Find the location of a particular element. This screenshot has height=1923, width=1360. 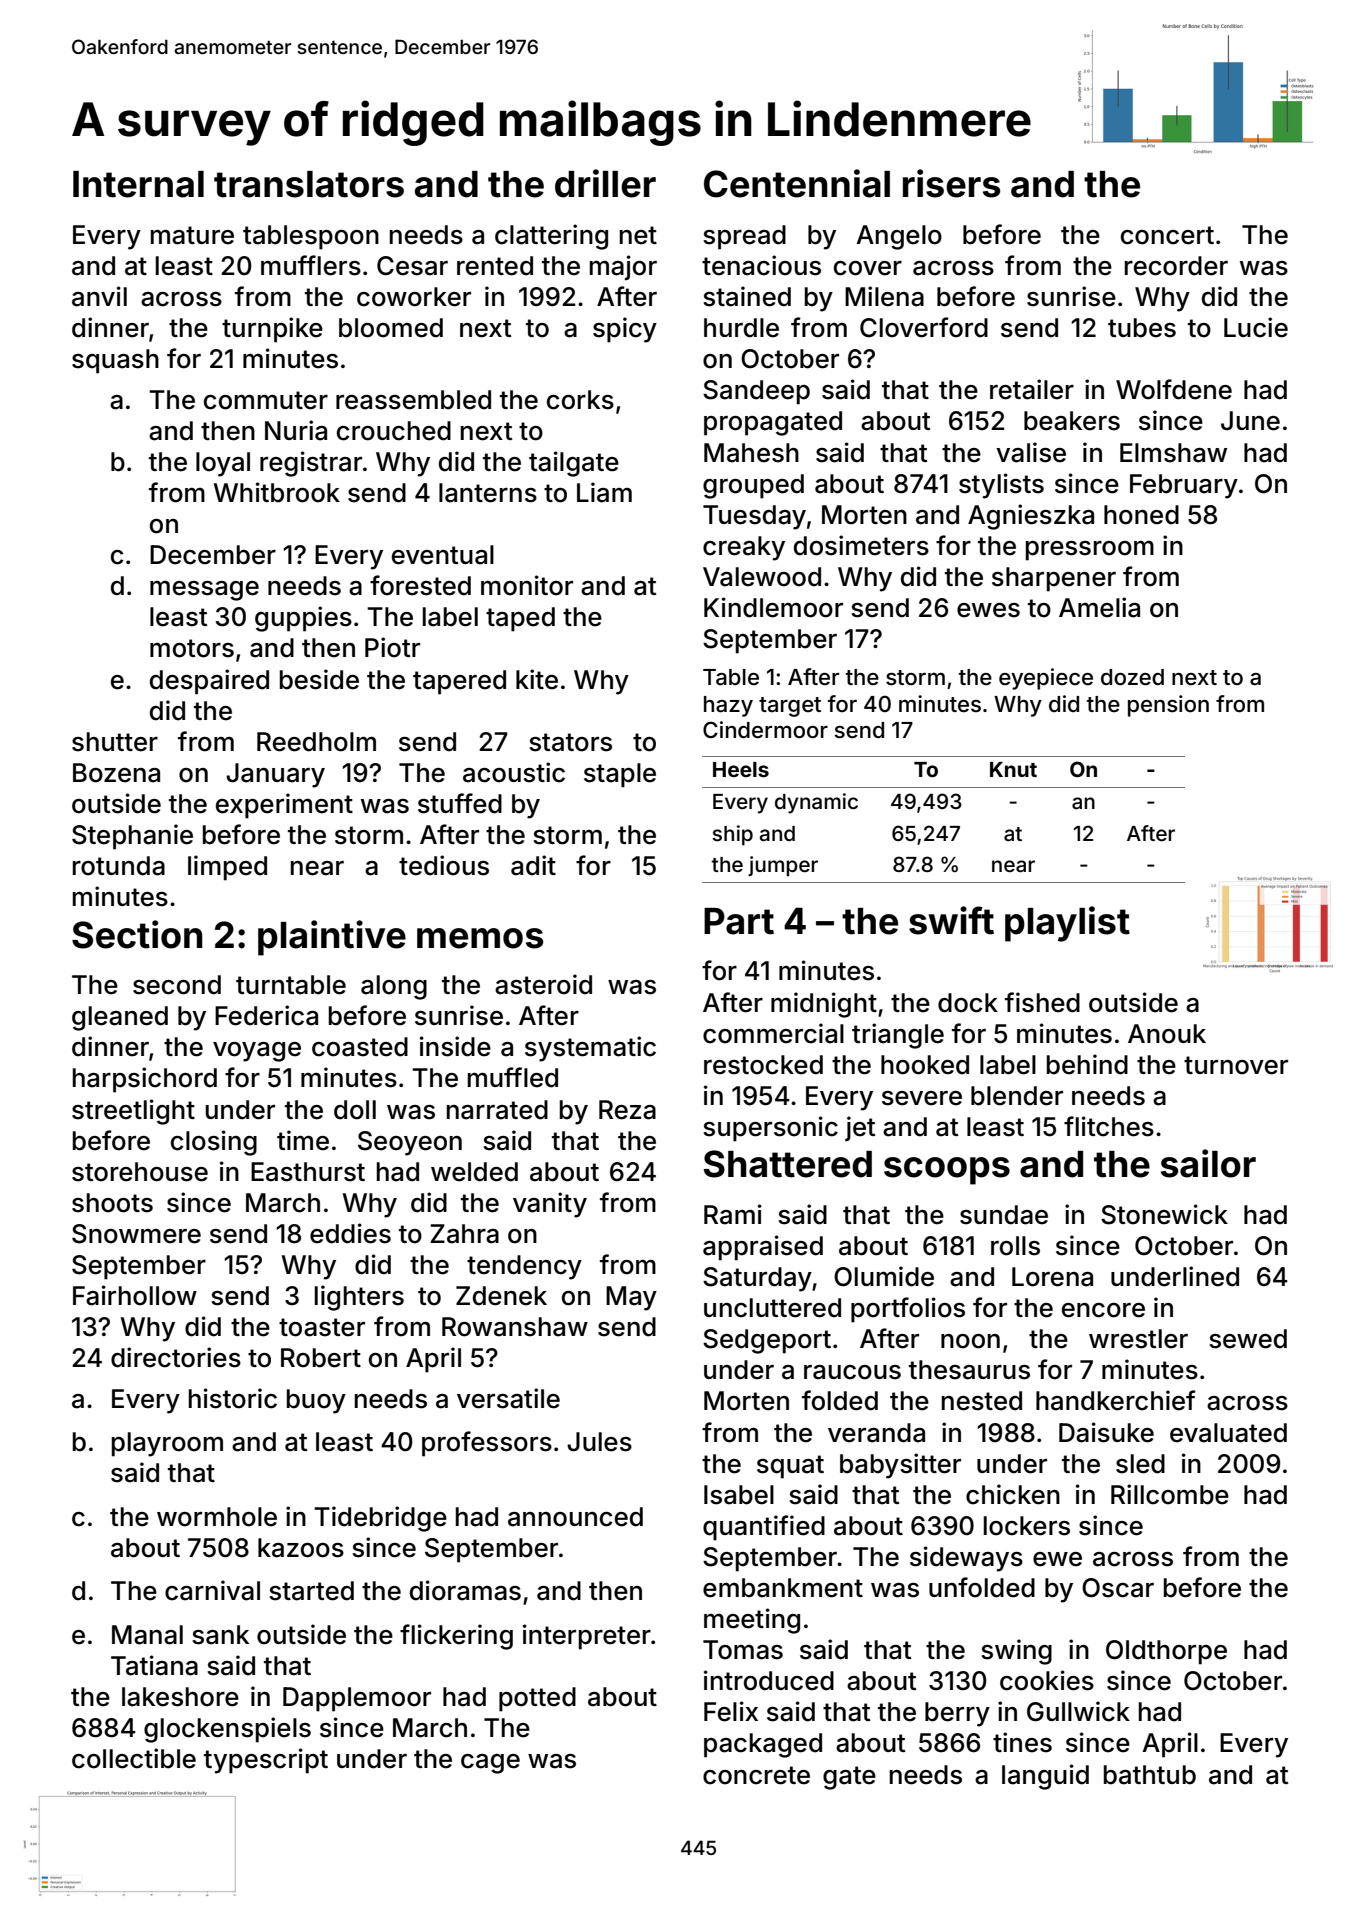

Stephanie is located at coordinates (132, 837).
